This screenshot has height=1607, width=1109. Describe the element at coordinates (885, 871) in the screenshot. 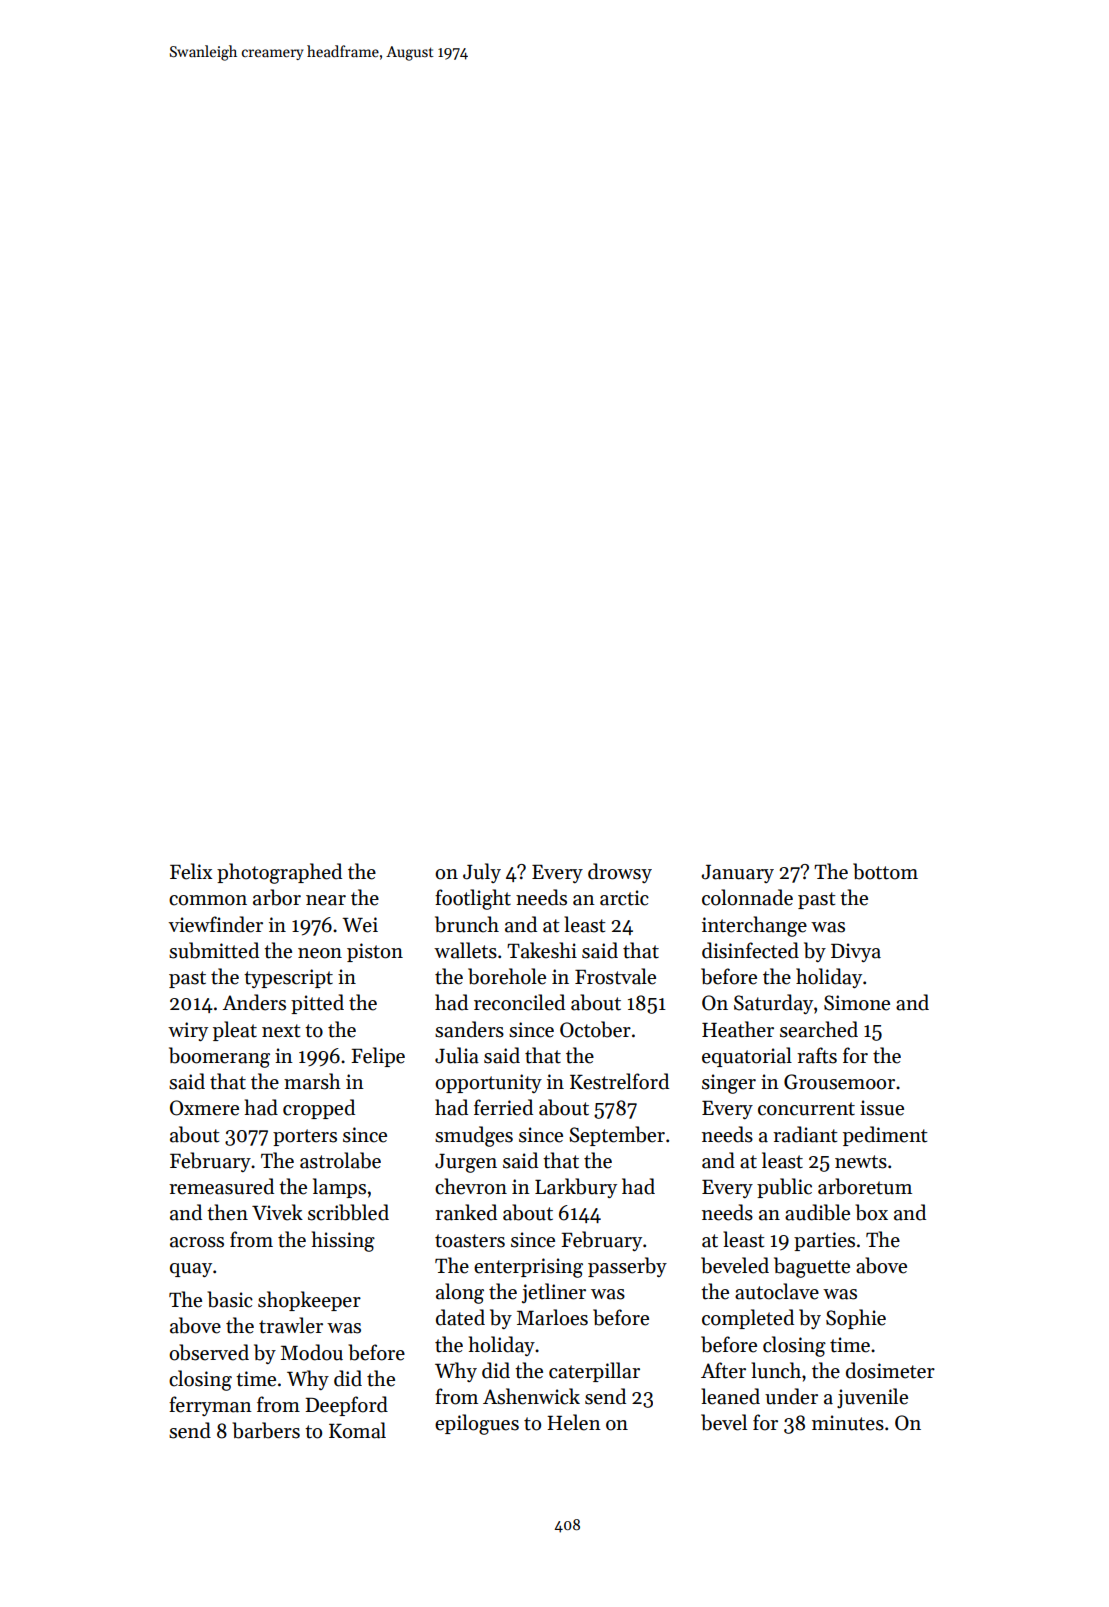

I see `bottom` at that location.
